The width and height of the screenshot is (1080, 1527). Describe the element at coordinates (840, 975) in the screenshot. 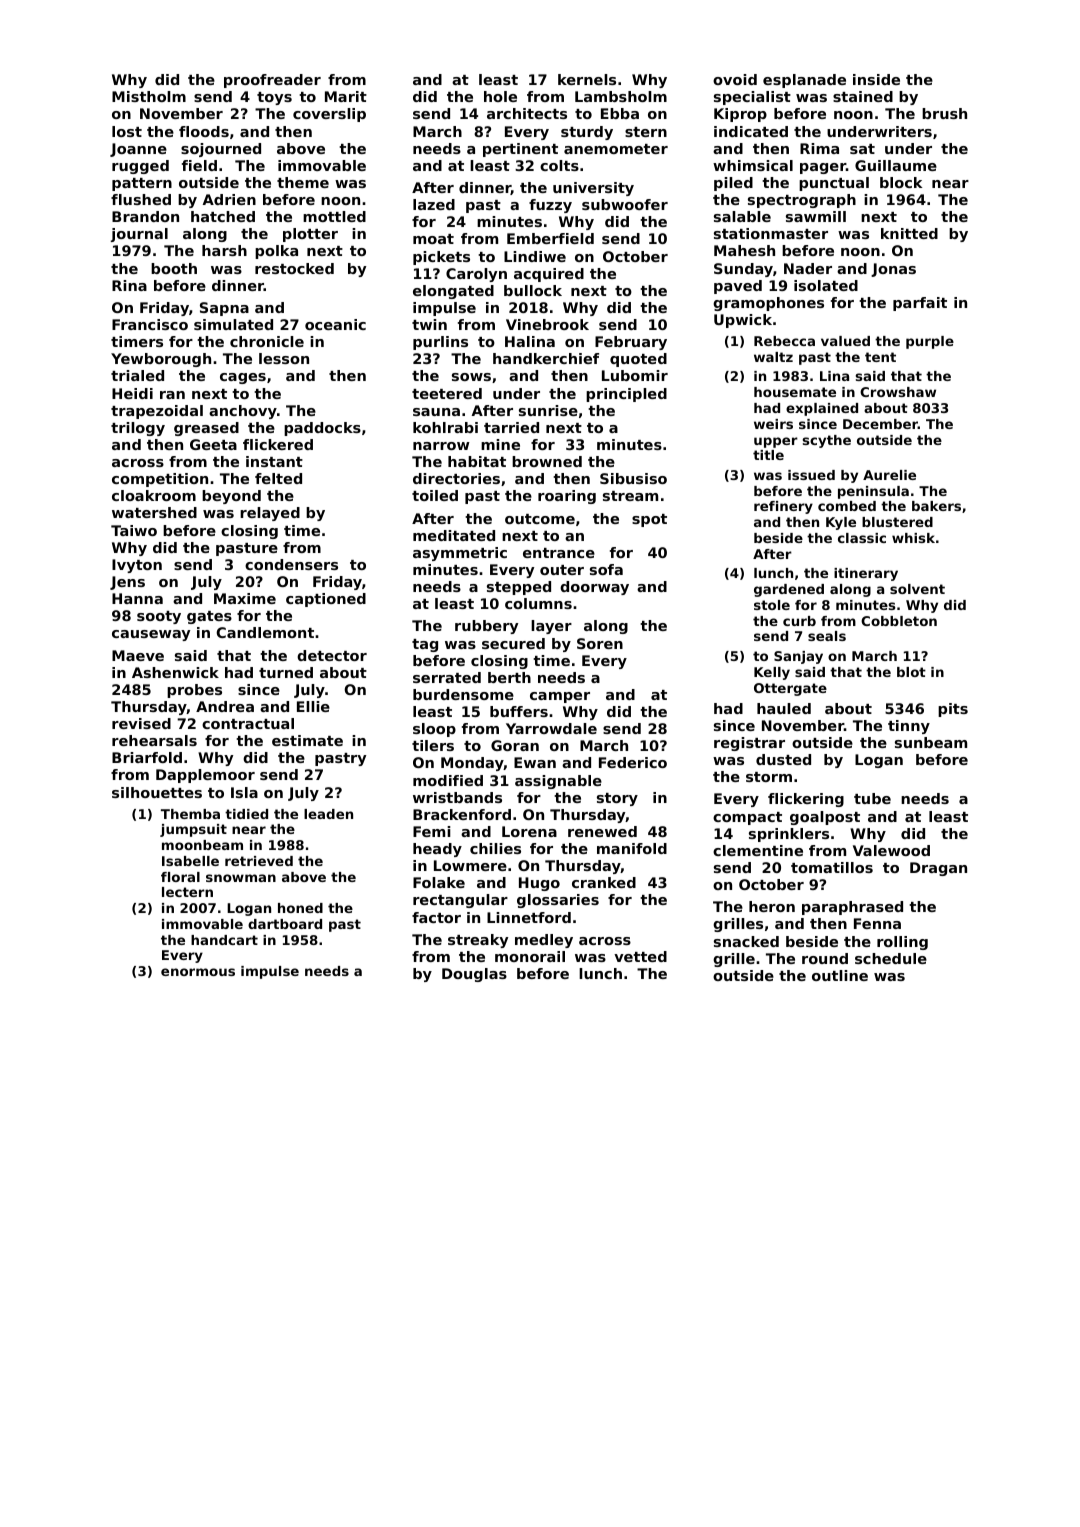

I see `outline` at that location.
